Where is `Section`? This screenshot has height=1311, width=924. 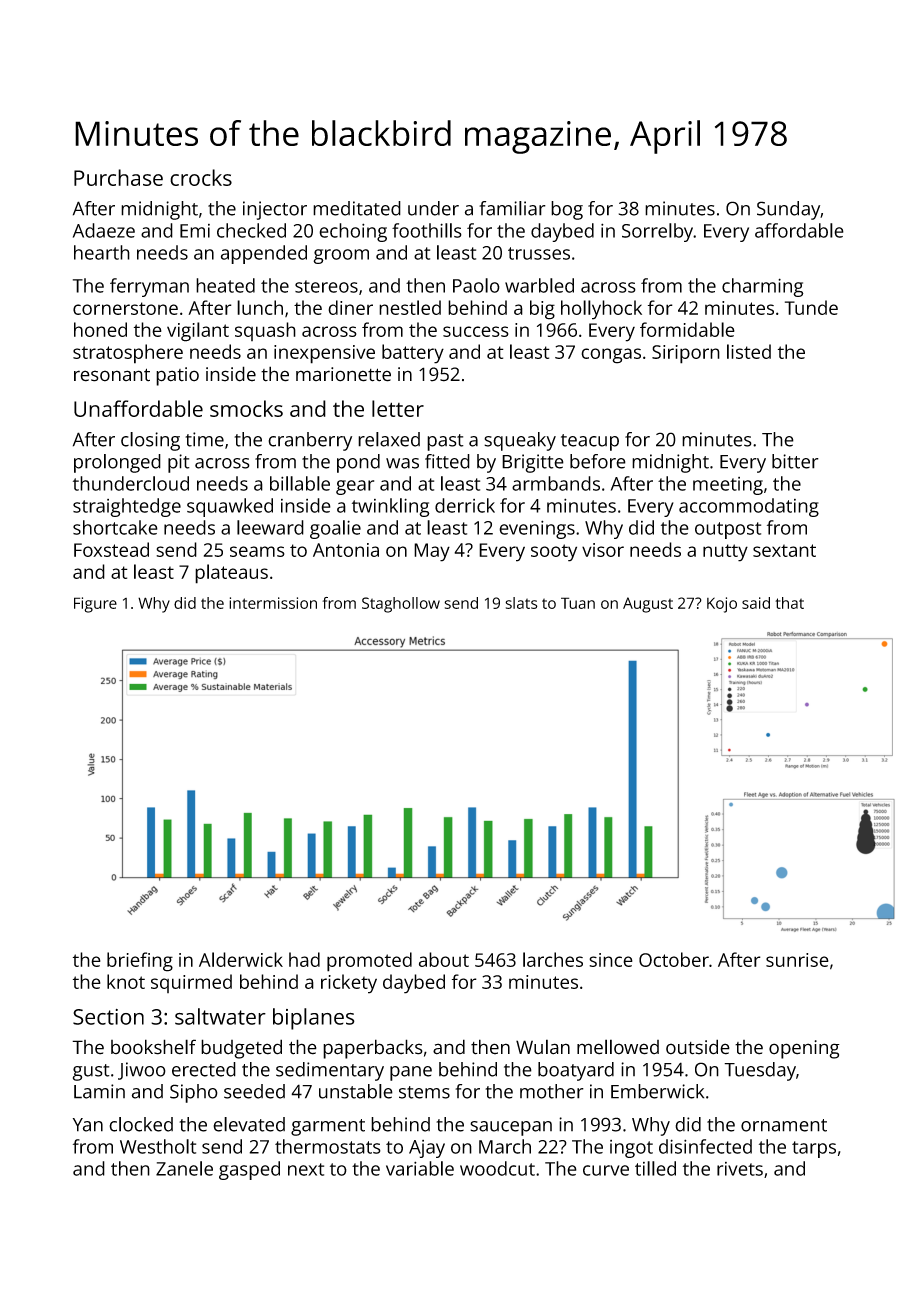
Section is located at coordinates (108, 1017).
